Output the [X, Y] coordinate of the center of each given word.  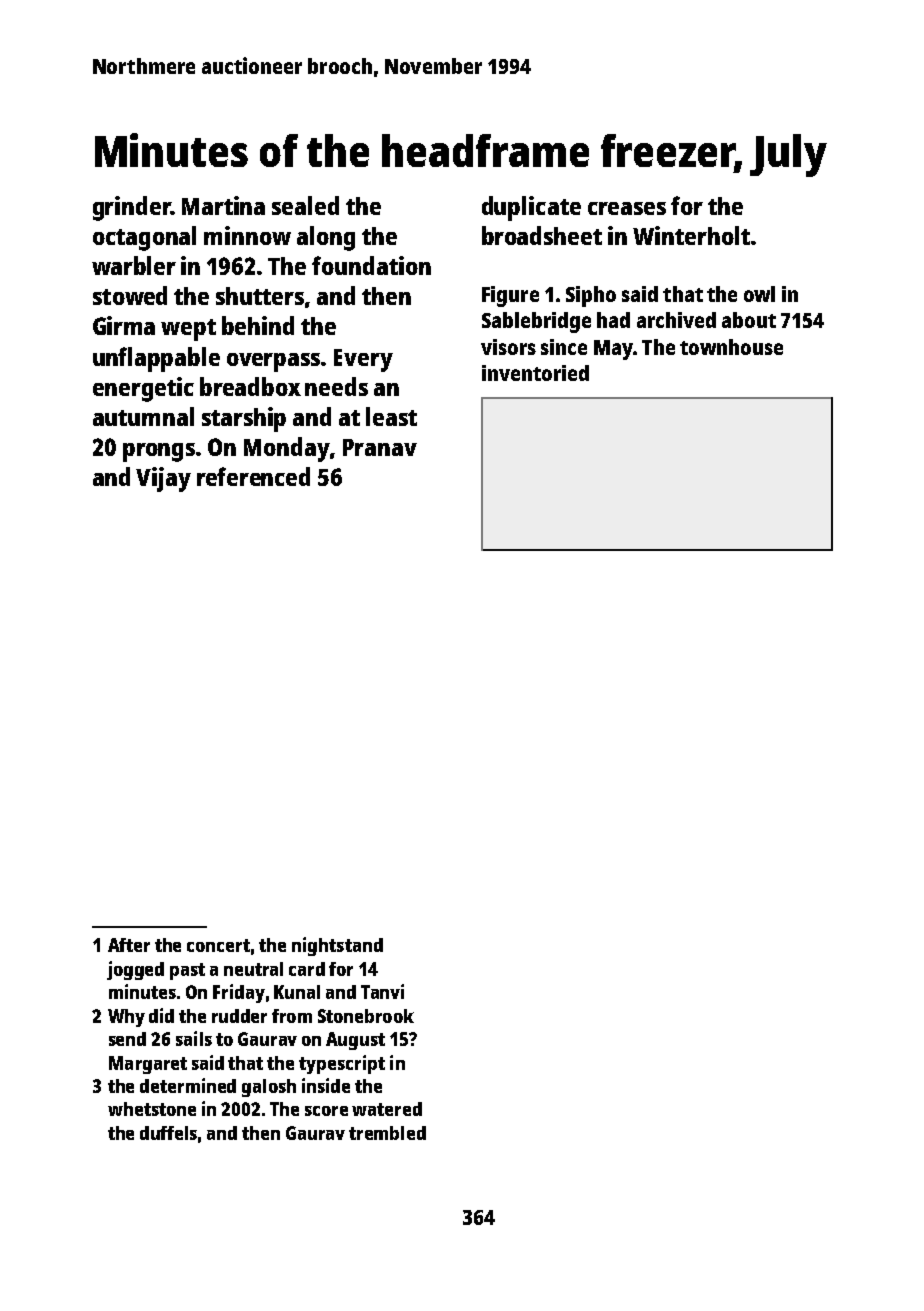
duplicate [531, 208]
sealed [305, 205]
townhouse [731, 347]
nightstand [337, 946]
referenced [253, 476]
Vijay [163, 479]
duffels [168, 1133]
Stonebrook [366, 1016]
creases [627, 208]
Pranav [380, 447]
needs [336, 386]
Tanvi [382, 991]
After [129, 945]
